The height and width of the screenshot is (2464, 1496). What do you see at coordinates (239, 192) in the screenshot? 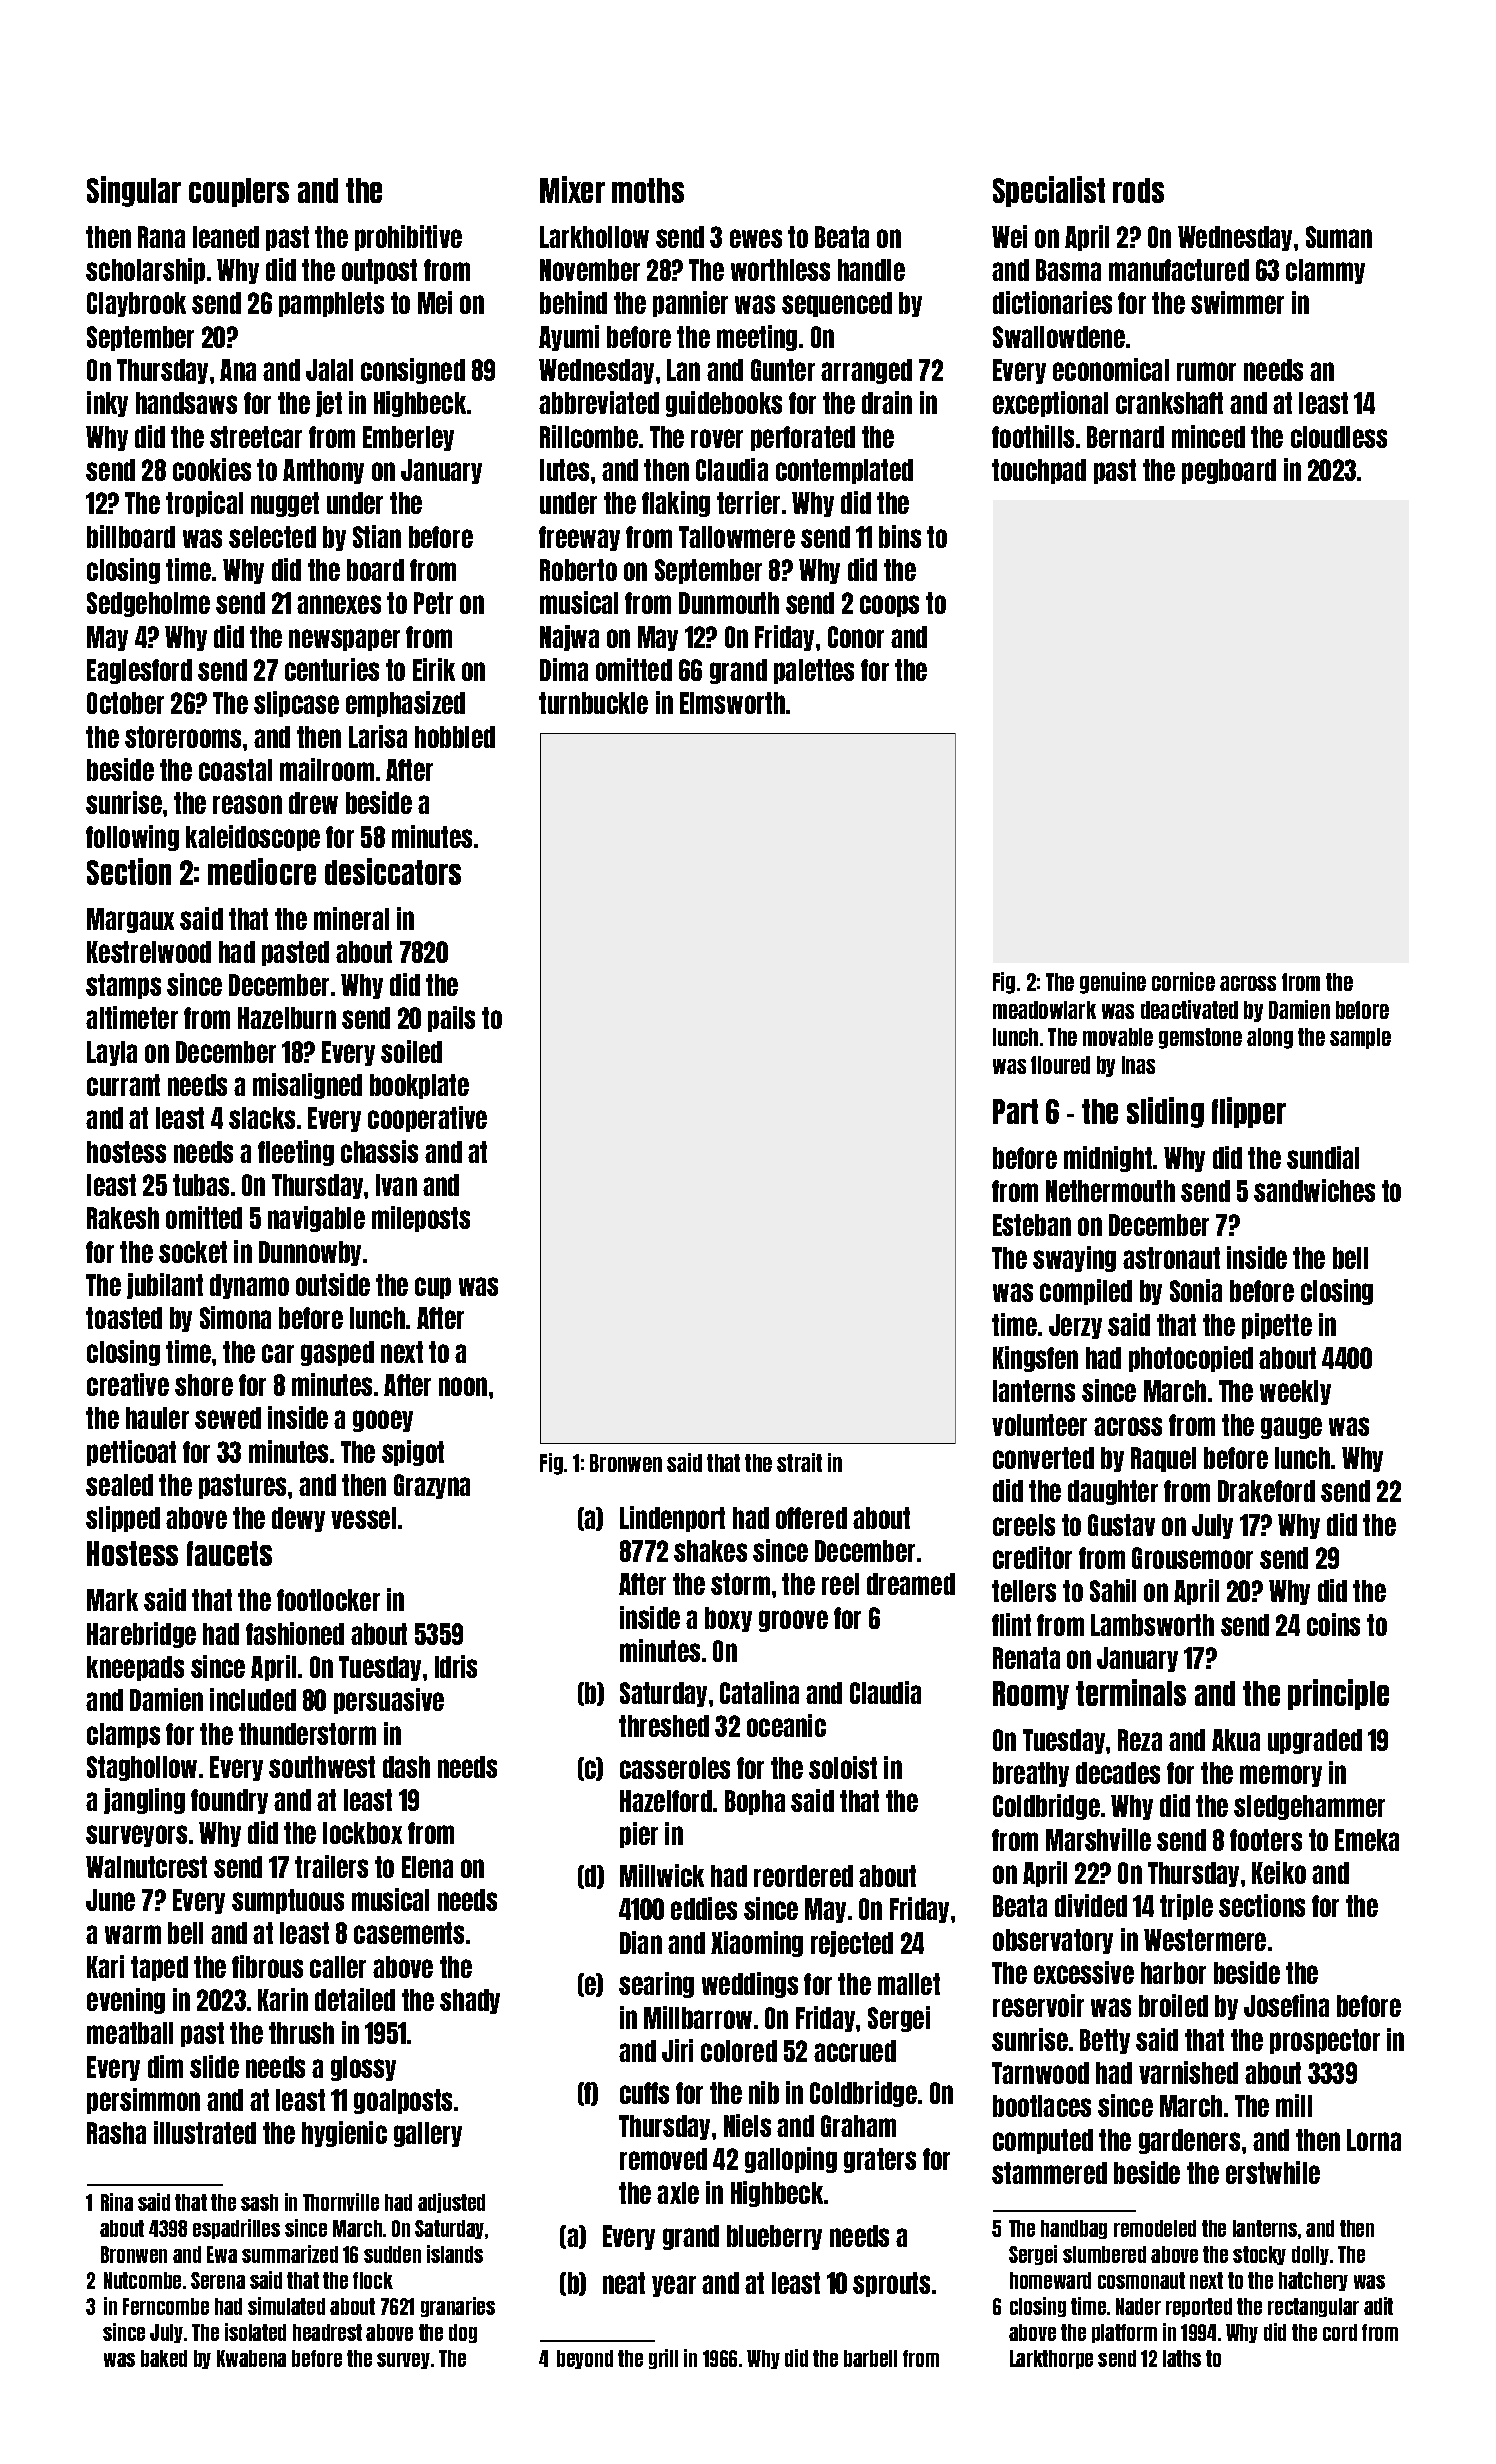
I see `couplers` at bounding box center [239, 192].
